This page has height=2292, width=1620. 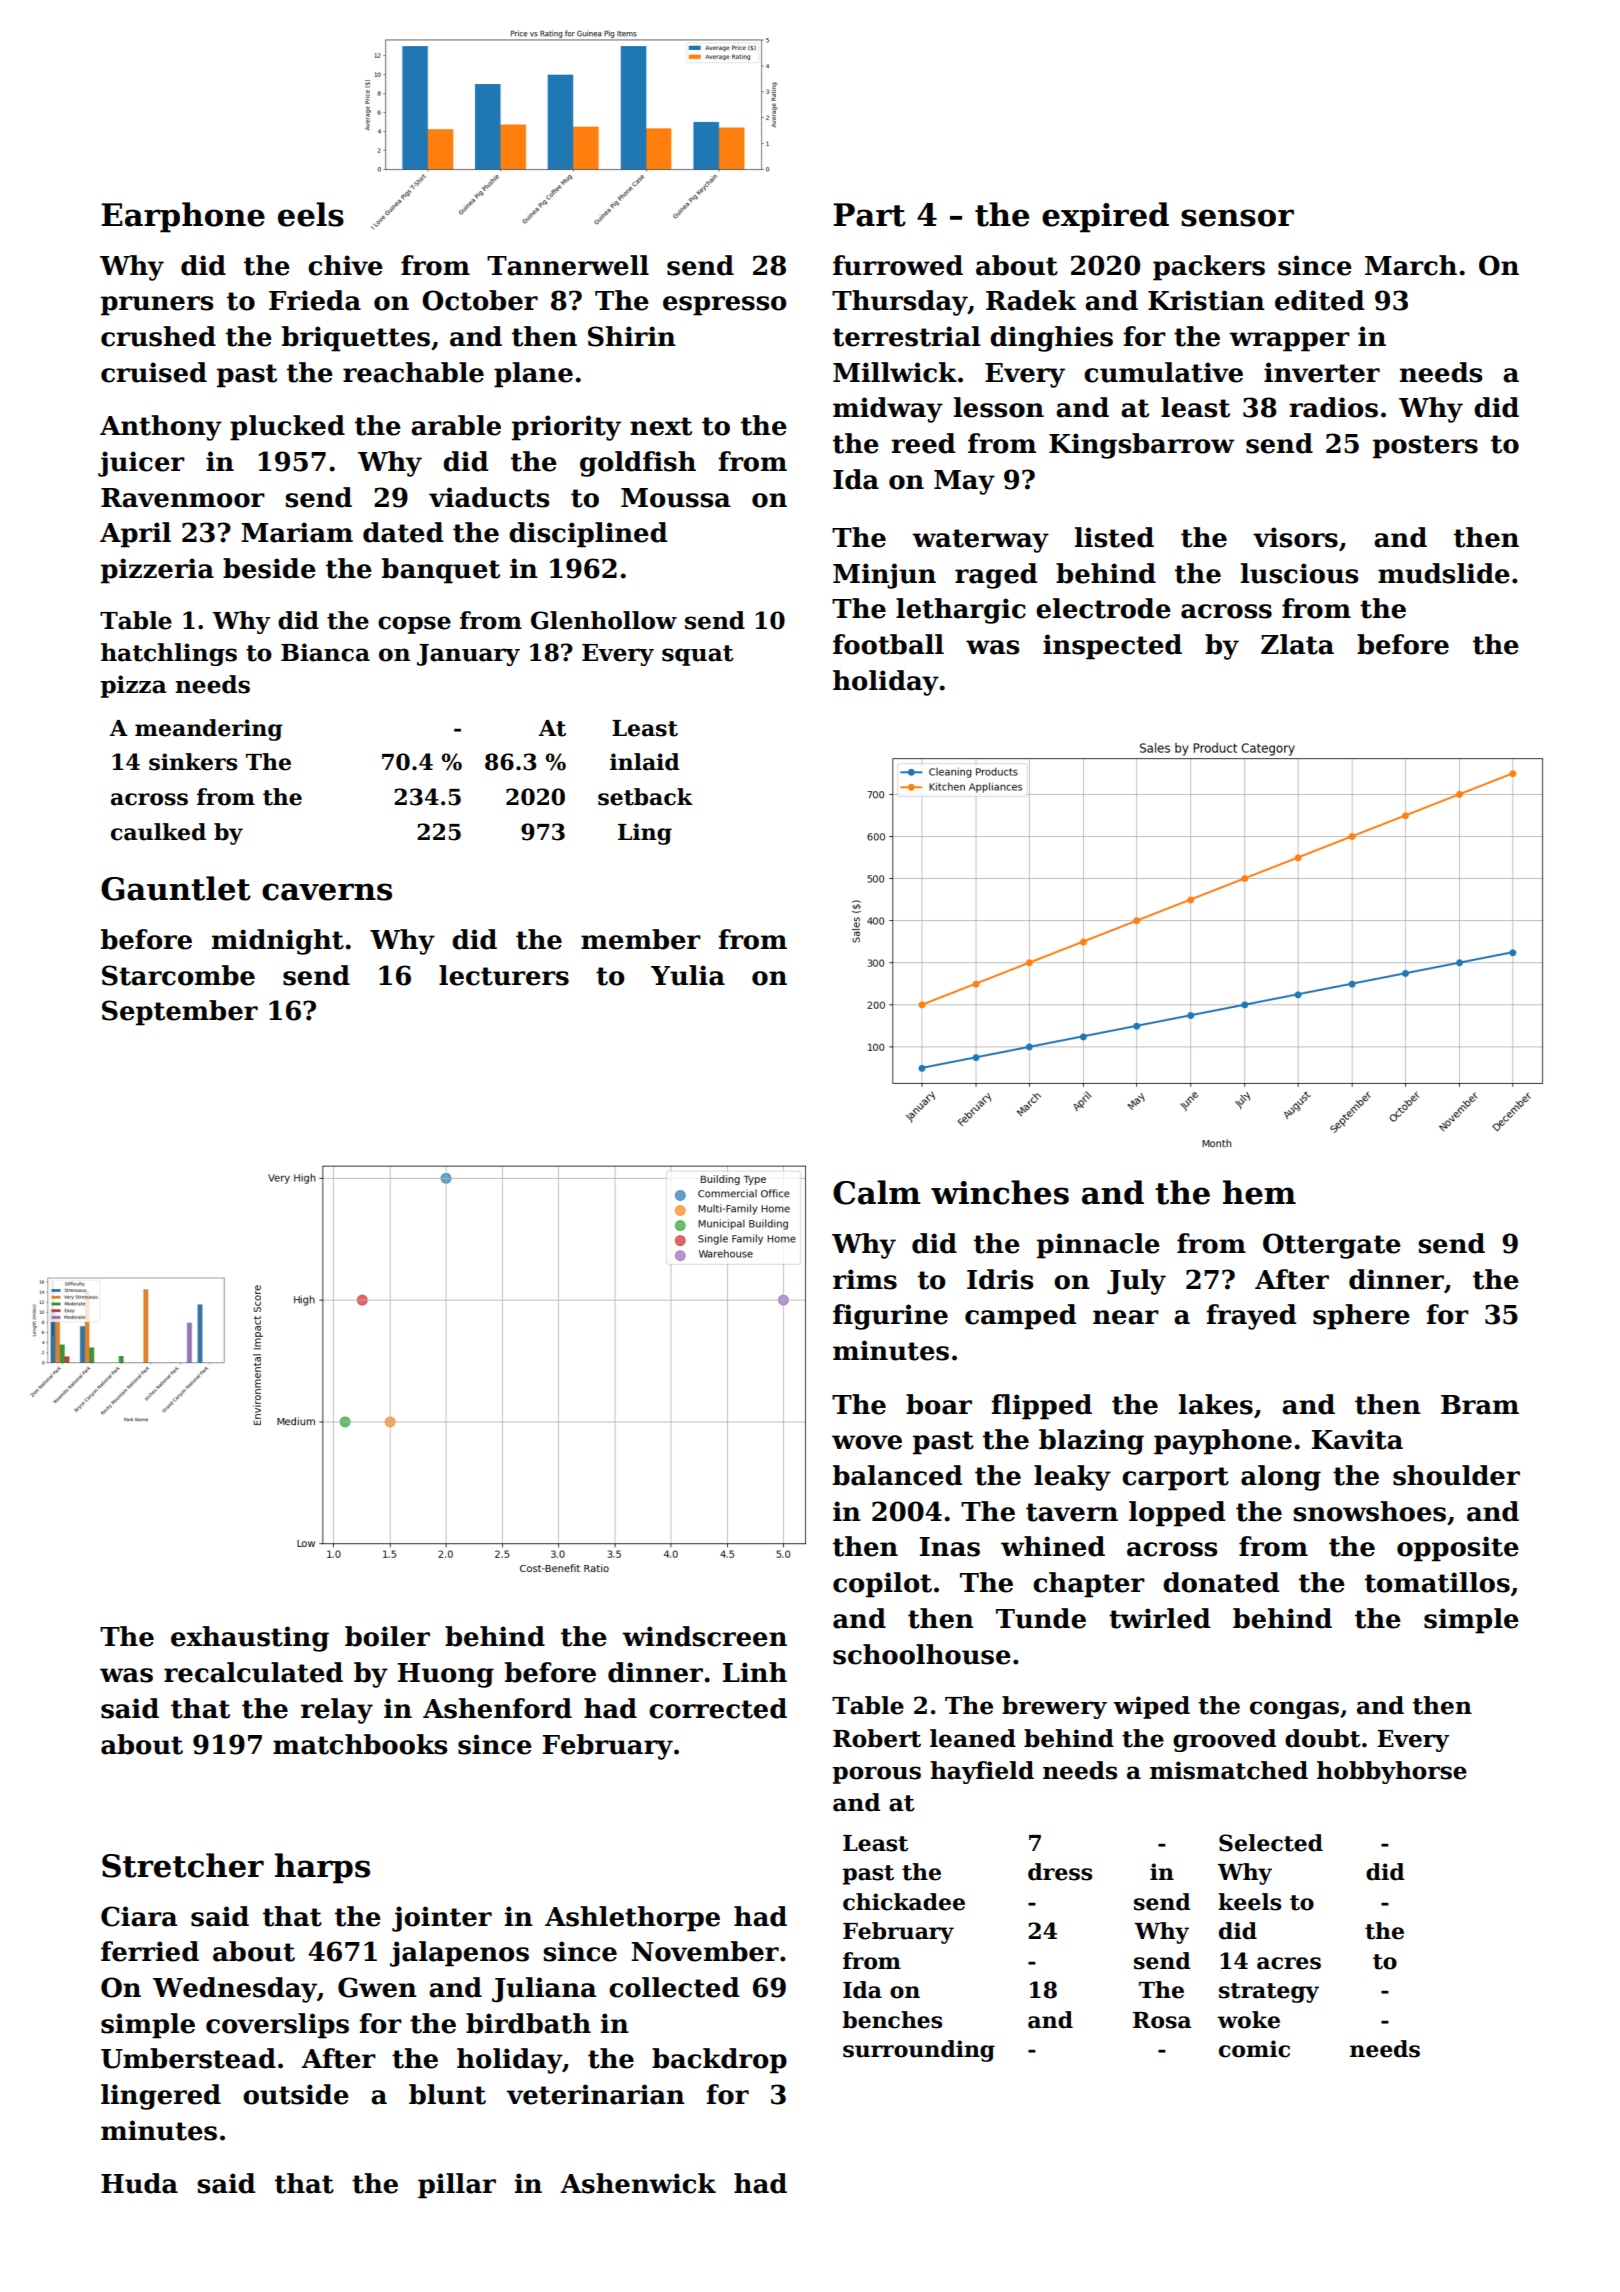 What do you see at coordinates (1295, 537) in the page?
I see `visors` at bounding box center [1295, 537].
